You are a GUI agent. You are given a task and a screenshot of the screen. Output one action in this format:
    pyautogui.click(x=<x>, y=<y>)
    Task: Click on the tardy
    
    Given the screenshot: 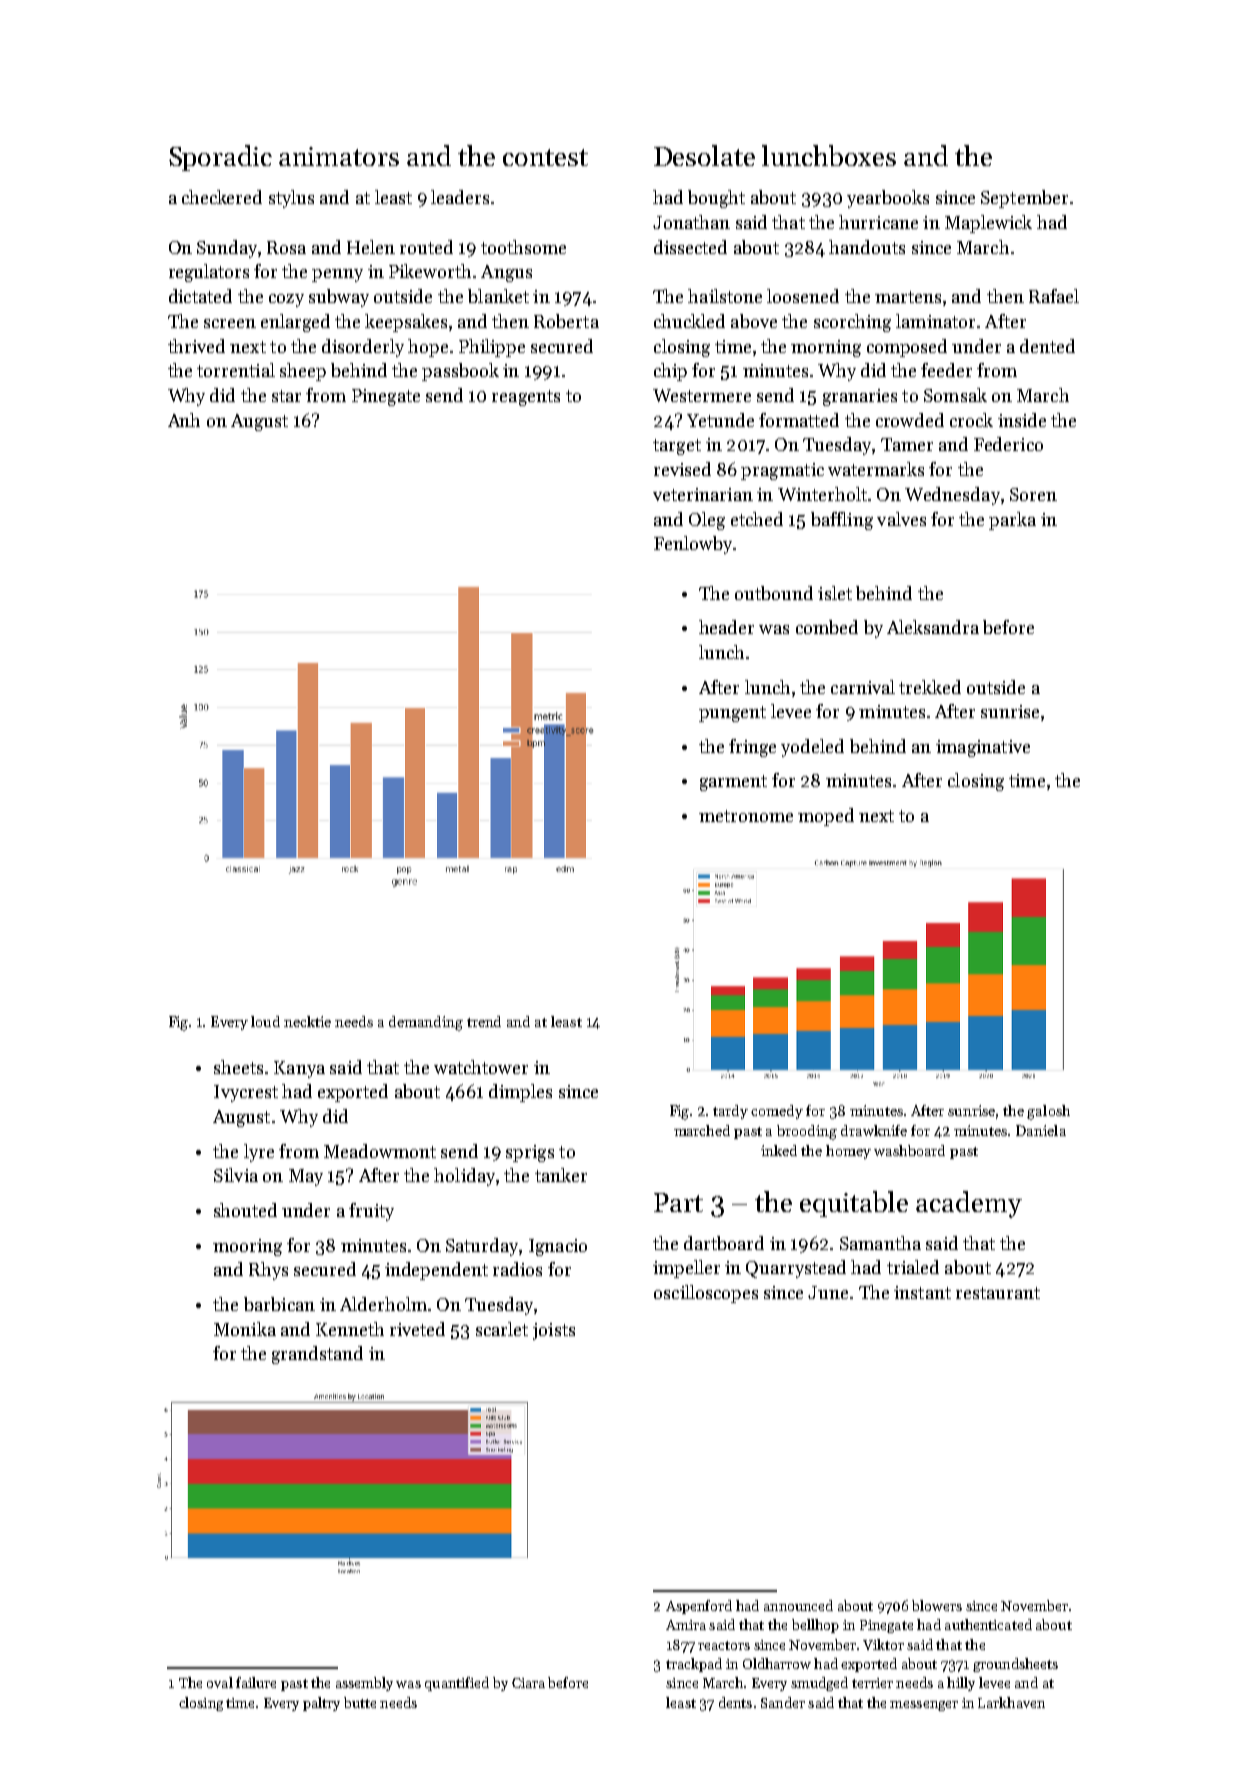 What is the action you would take?
    pyautogui.click(x=730, y=1112)
